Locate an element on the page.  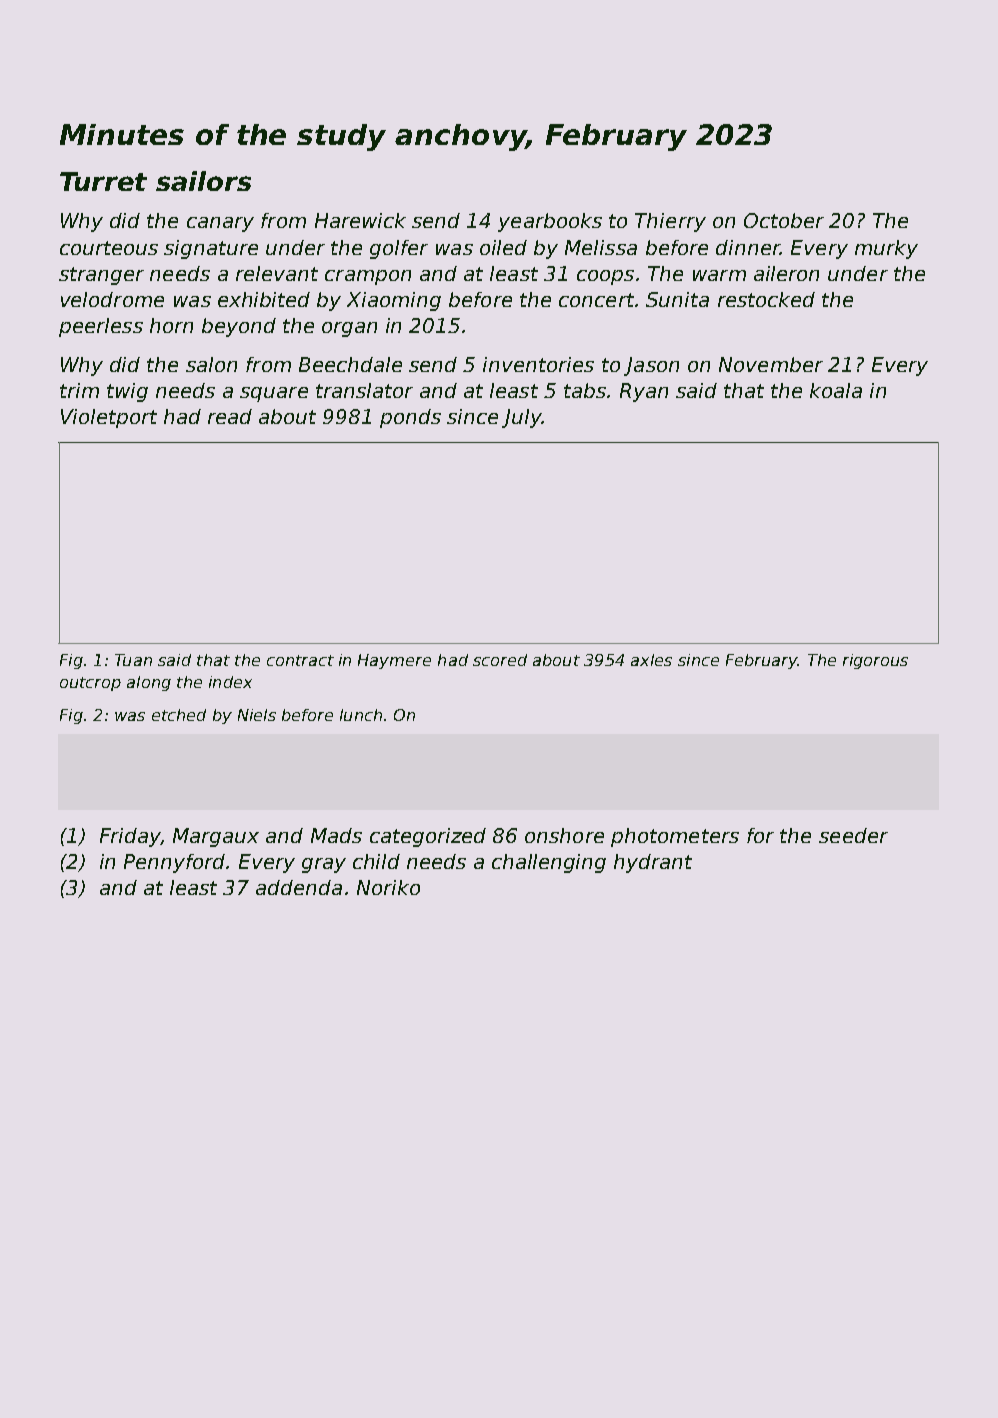
July is located at coordinates (521, 418).
